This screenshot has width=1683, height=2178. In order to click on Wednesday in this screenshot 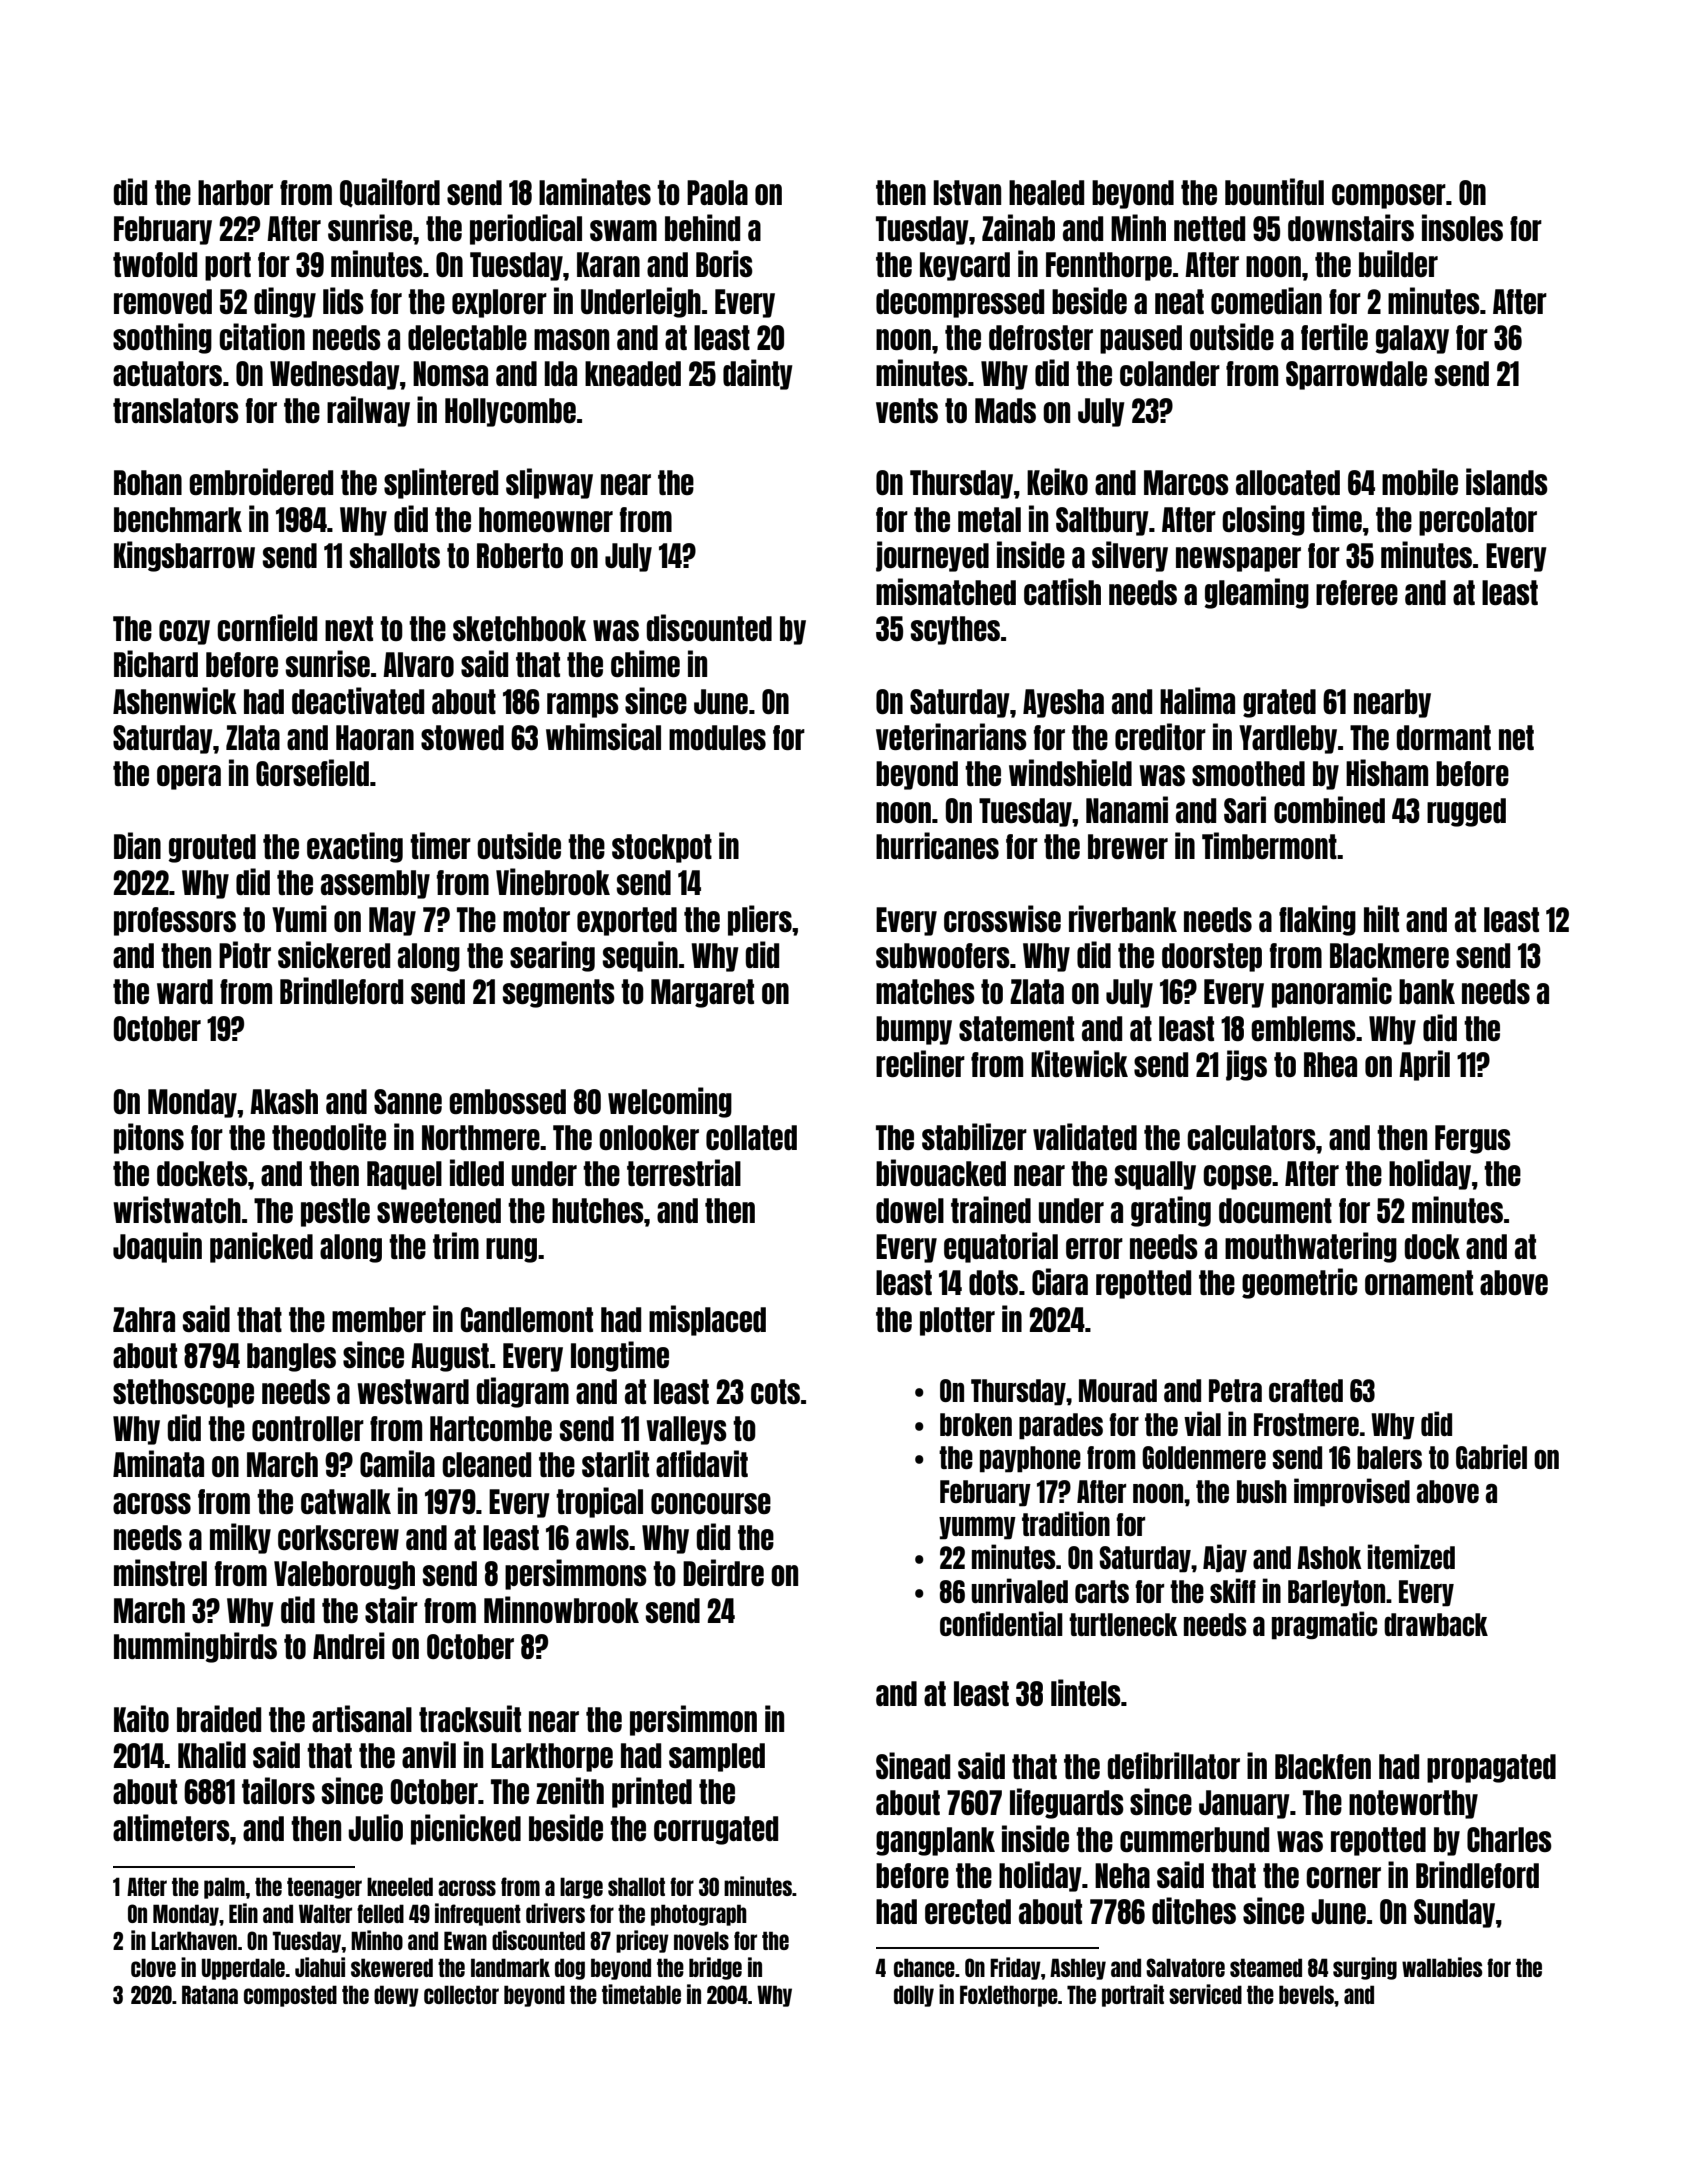, I will do `click(335, 375)`.
